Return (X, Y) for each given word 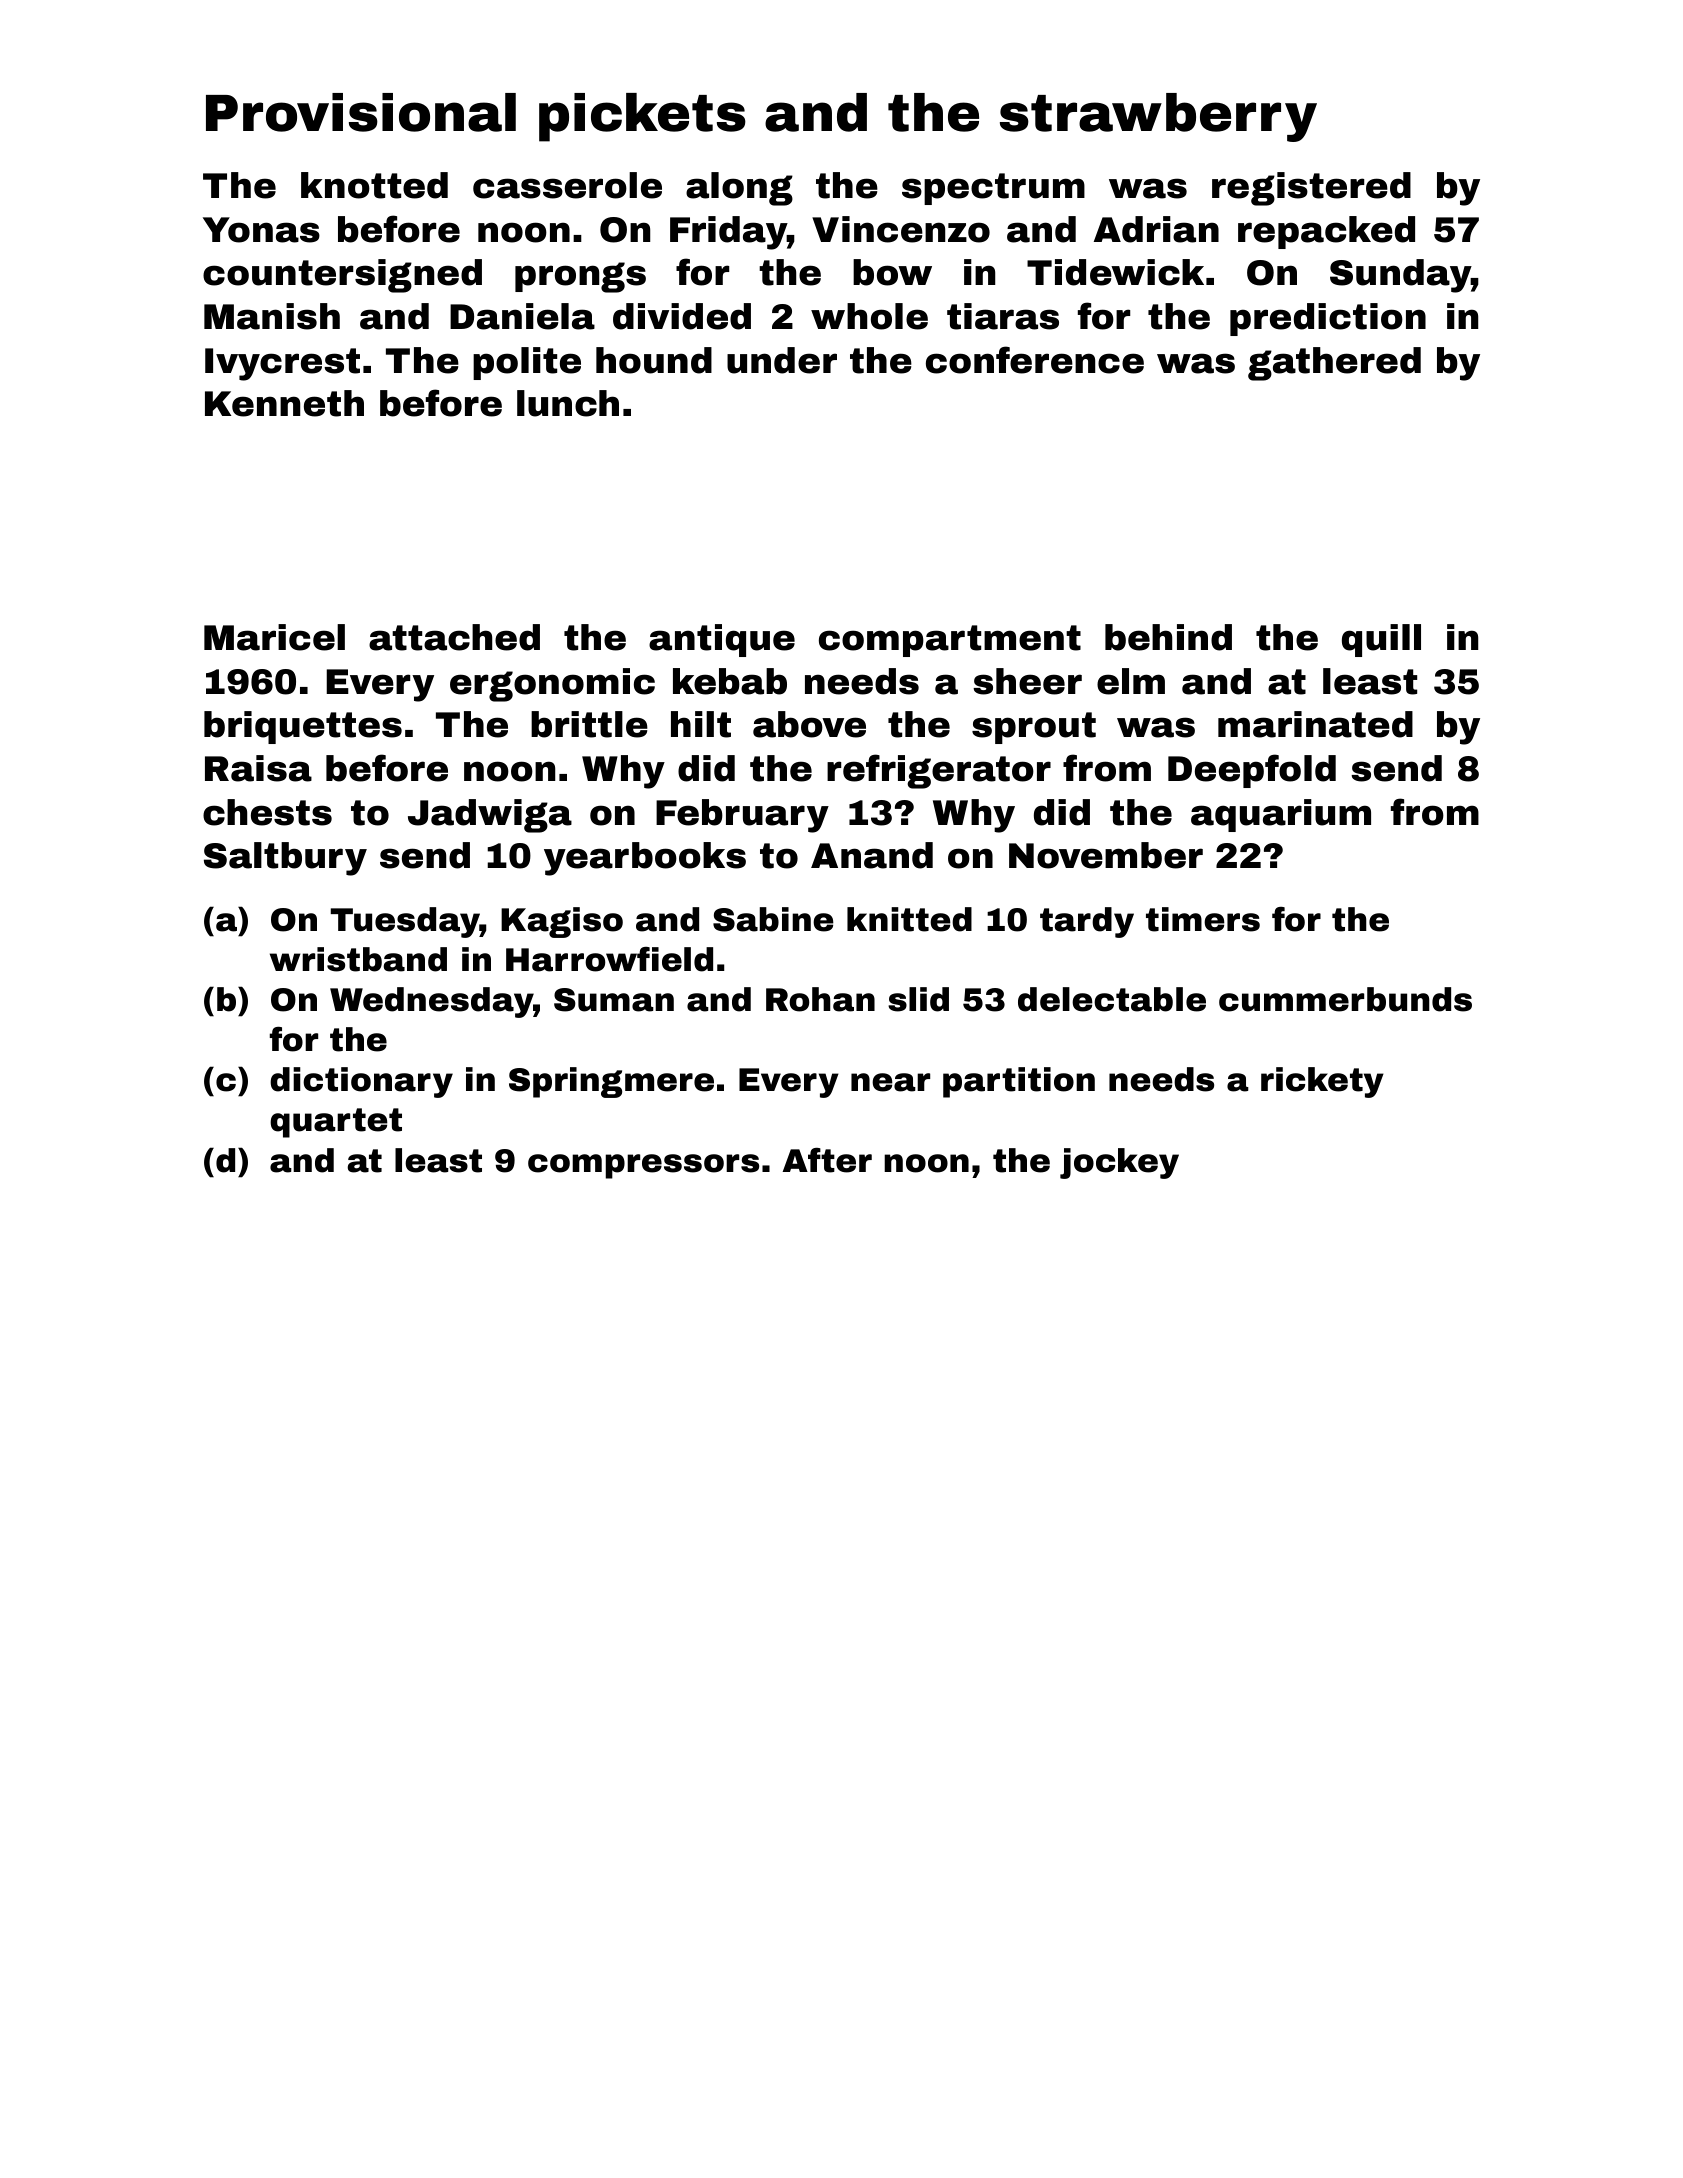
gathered (1334, 364)
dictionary (361, 1082)
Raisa (258, 768)
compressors (643, 1166)
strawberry (1158, 117)
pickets (642, 117)
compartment (950, 641)
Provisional (361, 112)
